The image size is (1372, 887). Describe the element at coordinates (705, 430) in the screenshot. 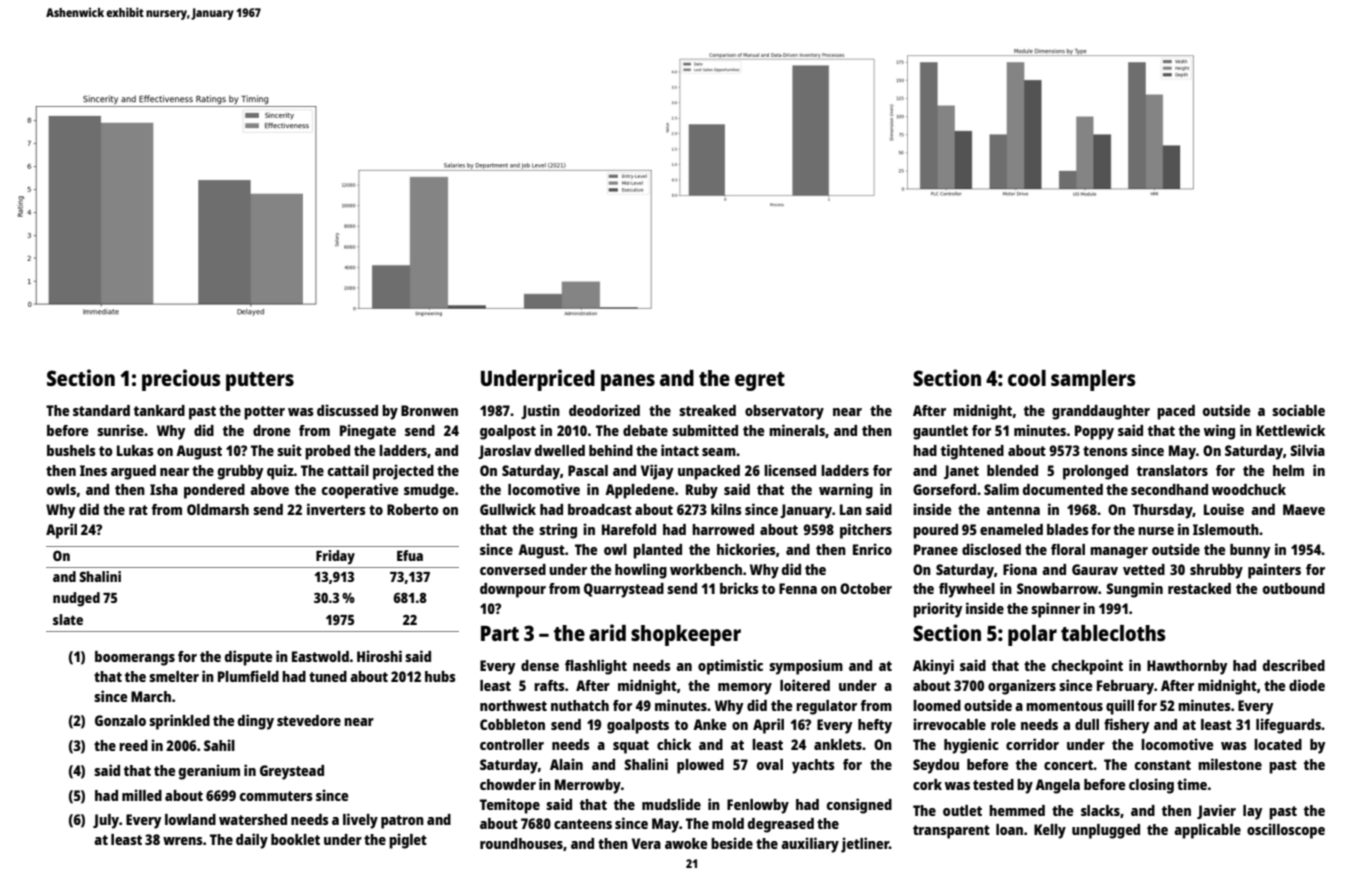

I see `submitted` at that location.
